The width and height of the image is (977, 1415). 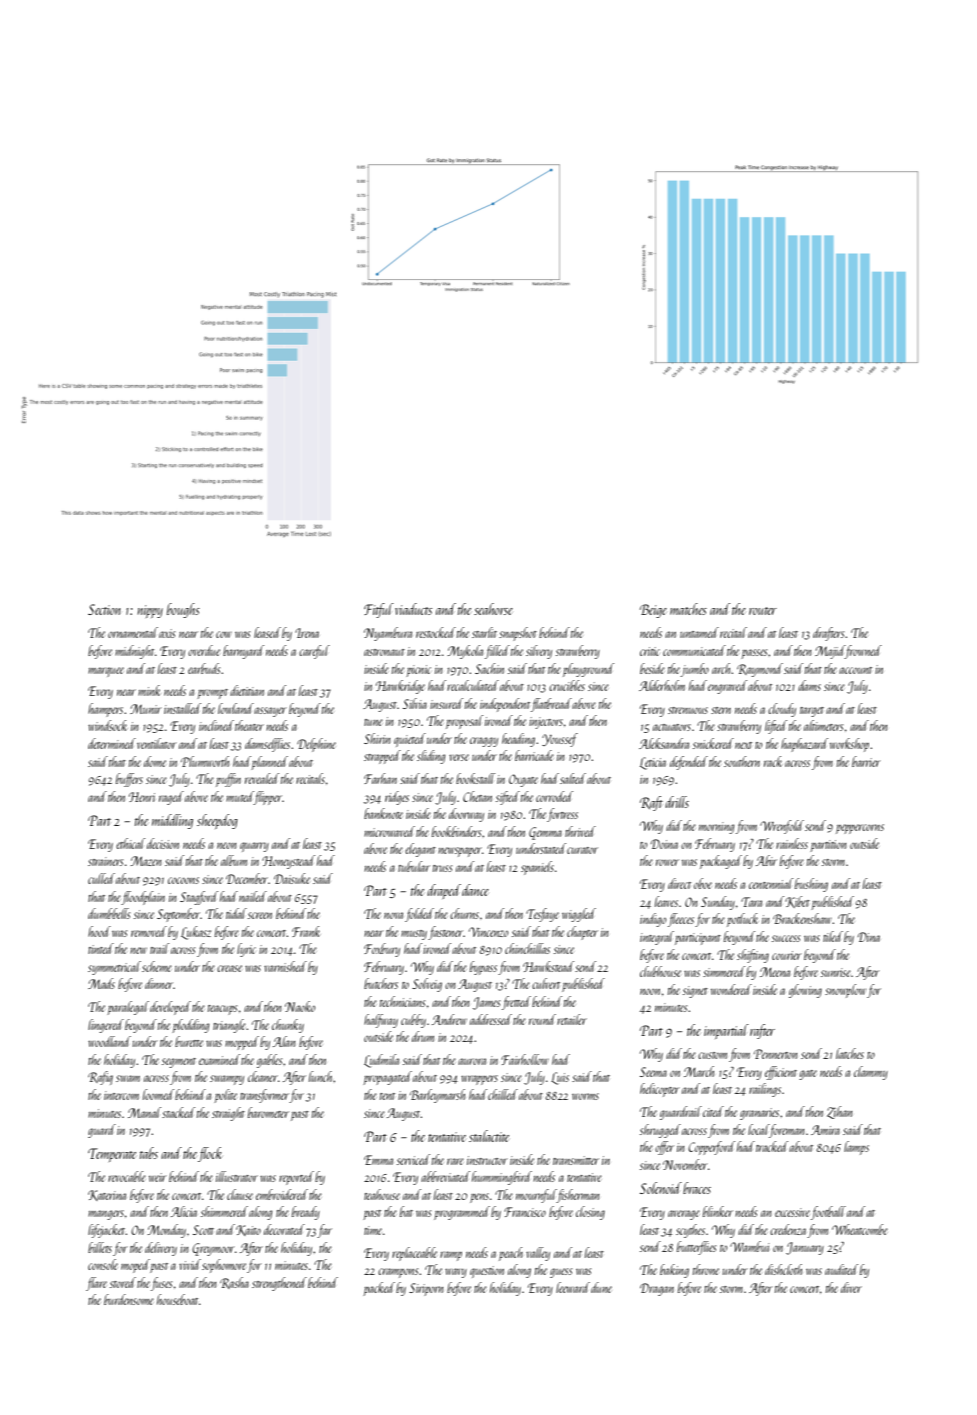 What do you see at coordinates (475, 778) in the image?
I see `bookstall` at bounding box center [475, 778].
